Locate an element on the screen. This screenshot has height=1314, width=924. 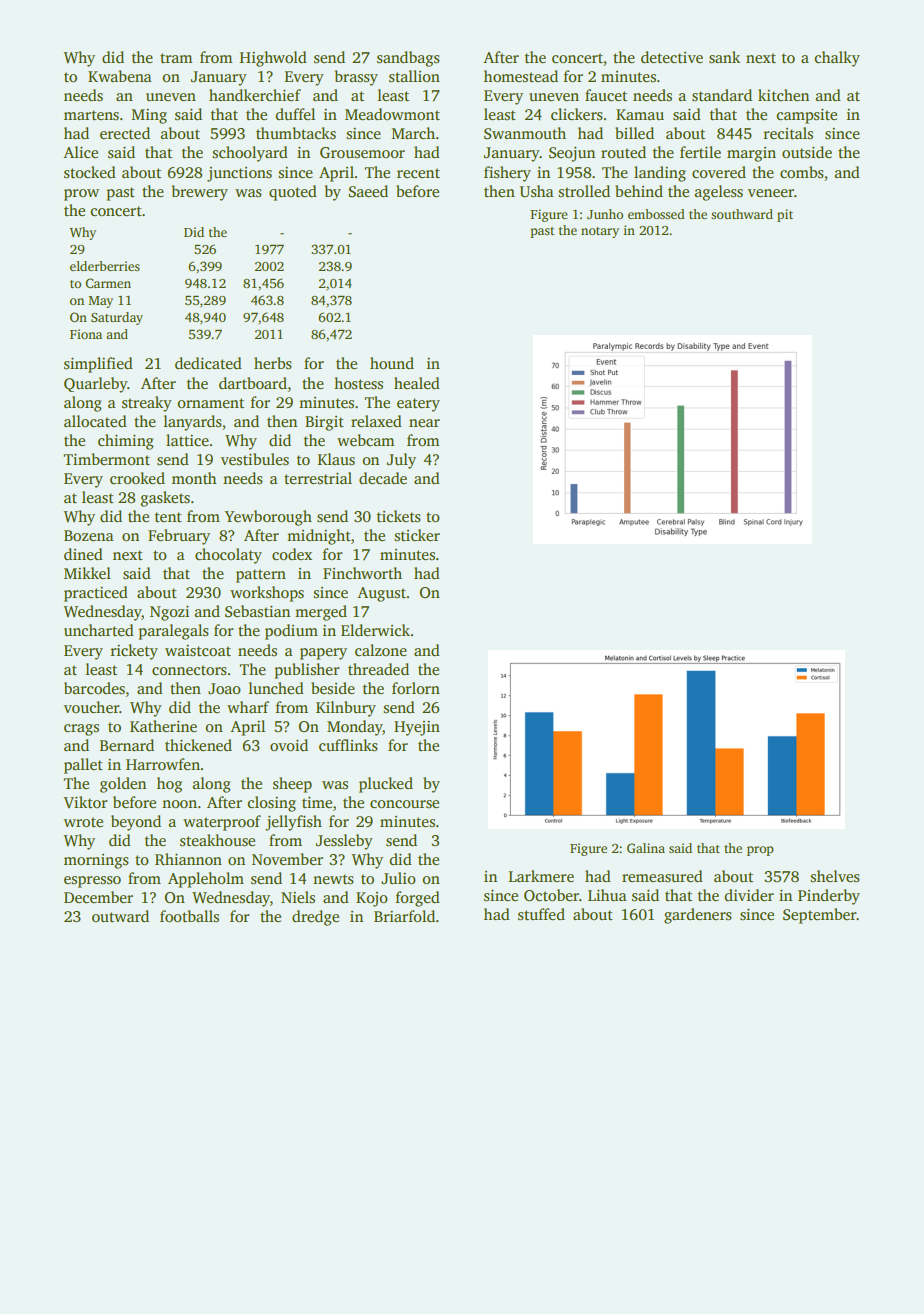
embossed is located at coordinates (656, 214).
